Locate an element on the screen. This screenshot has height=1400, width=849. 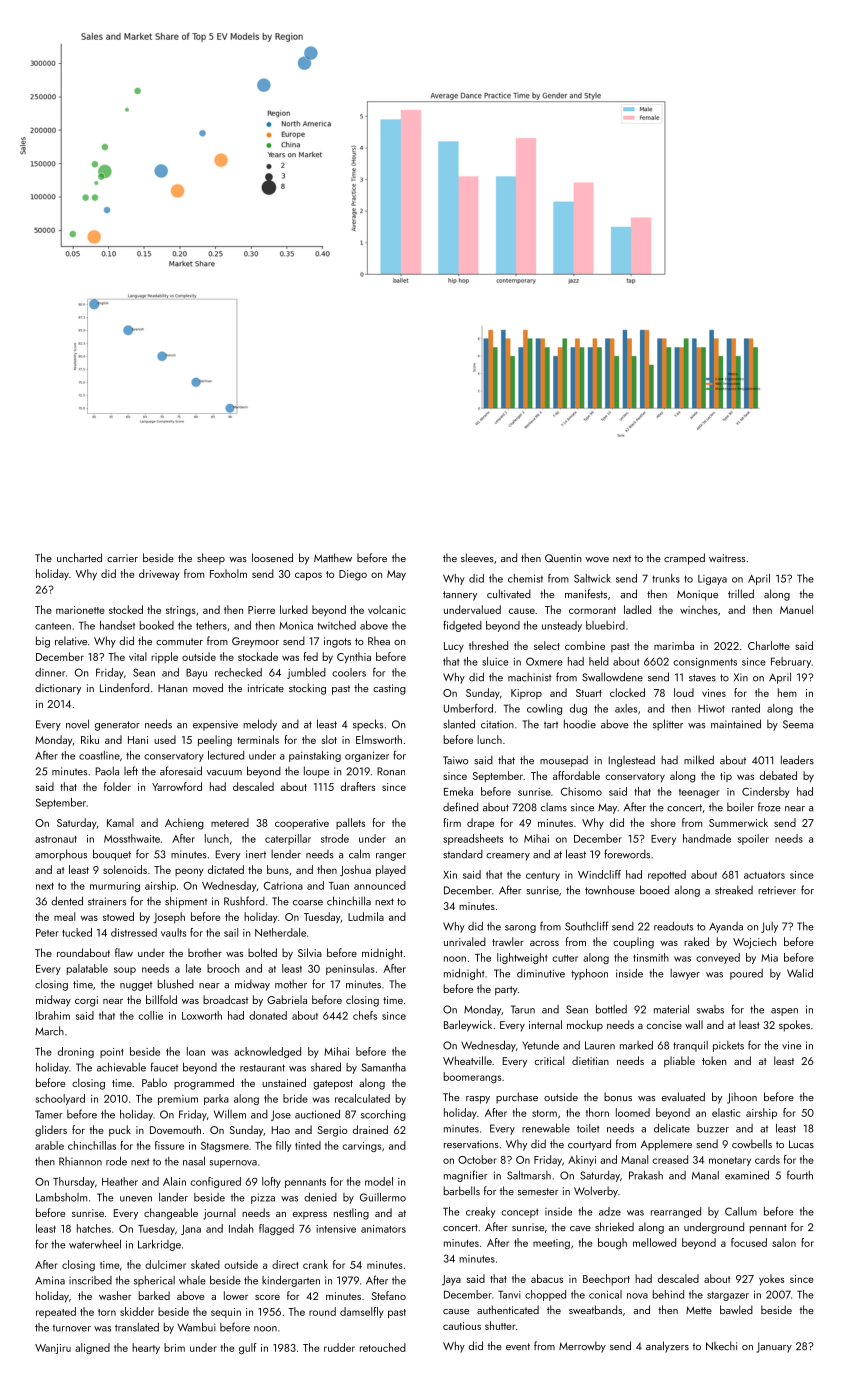
sluice is located at coordinates (495, 661).
